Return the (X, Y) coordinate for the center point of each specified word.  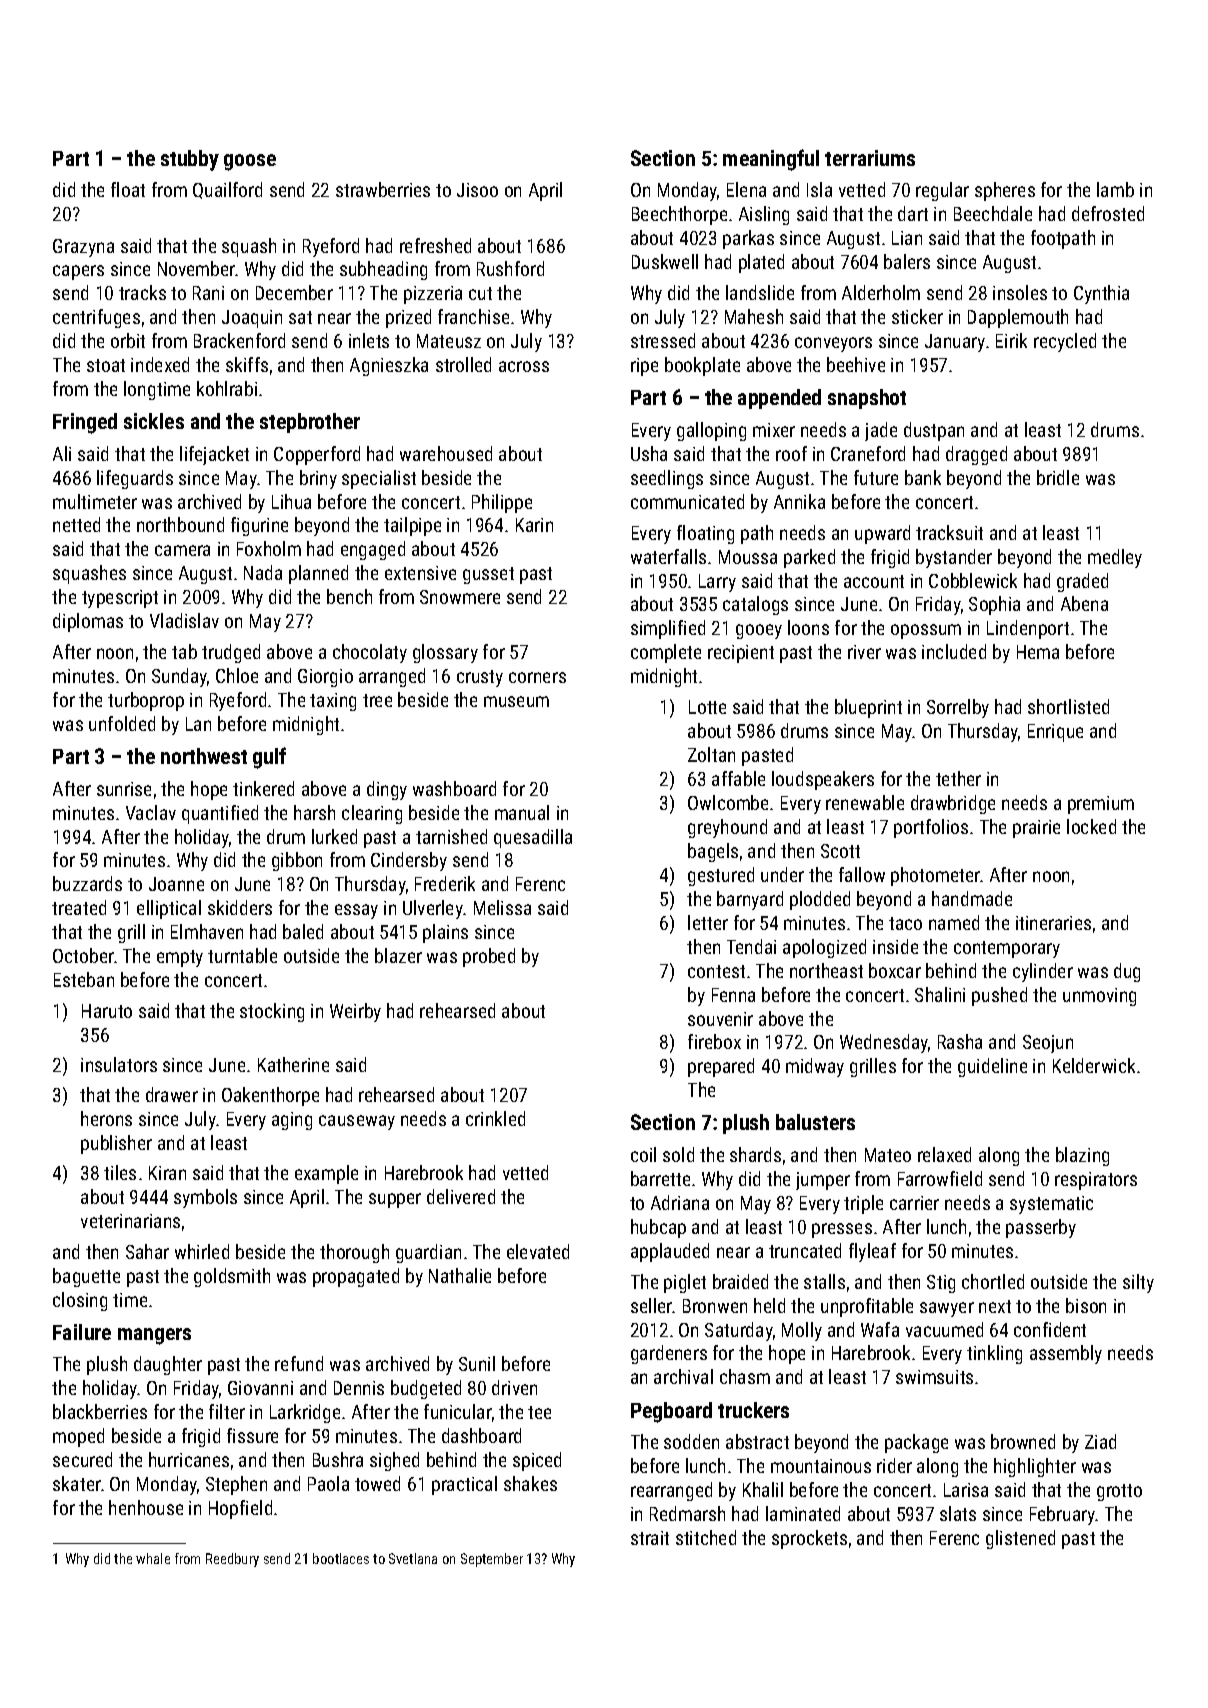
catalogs (755, 605)
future (876, 477)
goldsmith (232, 1277)
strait (650, 1538)
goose (250, 162)
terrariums (870, 158)
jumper (823, 1181)
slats (958, 1513)
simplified (668, 629)
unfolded (122, 723)
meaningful (771, 160)
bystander (954, 558)
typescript (120, 599)
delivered (461, 1196)
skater (77, 1483)
